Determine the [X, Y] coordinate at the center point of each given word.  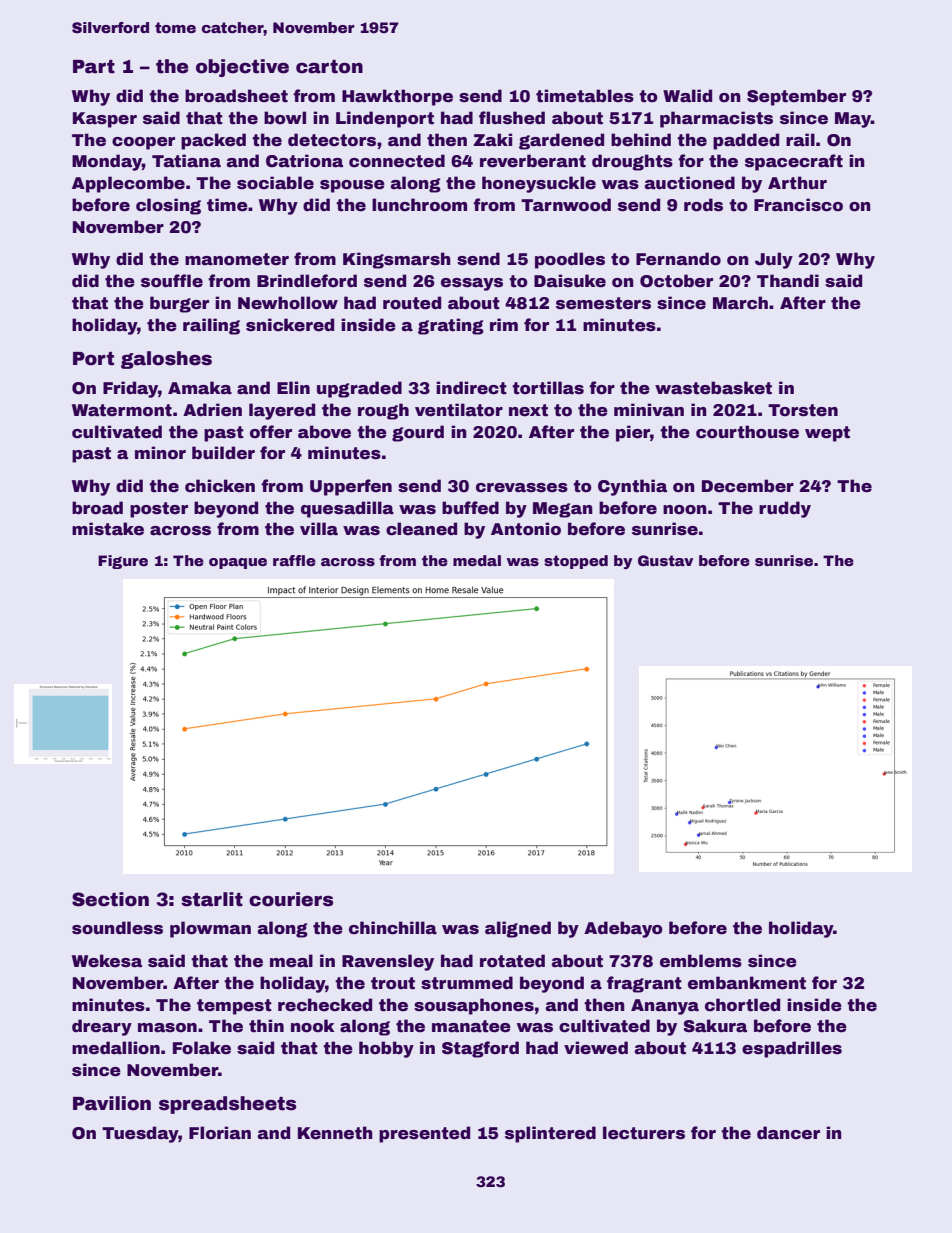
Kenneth [335, 1133]
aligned [518, 929]
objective [242, 68]
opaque [238, 563]
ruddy [785, 509]
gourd [418, 433]
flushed [512, 118]
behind [641, 140]
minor [160, 453]
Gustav [665, 560]
